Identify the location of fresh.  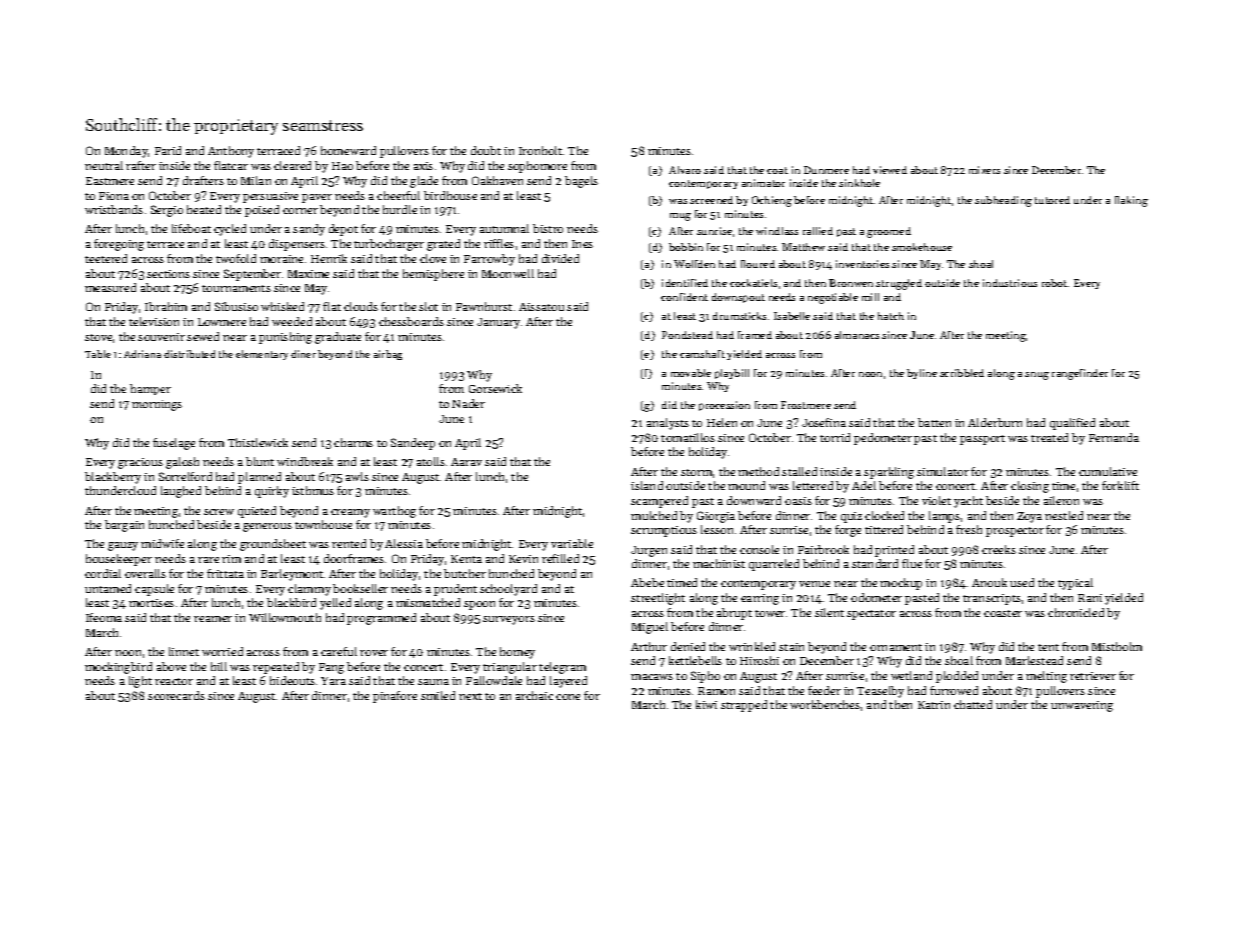
(969, 529).
